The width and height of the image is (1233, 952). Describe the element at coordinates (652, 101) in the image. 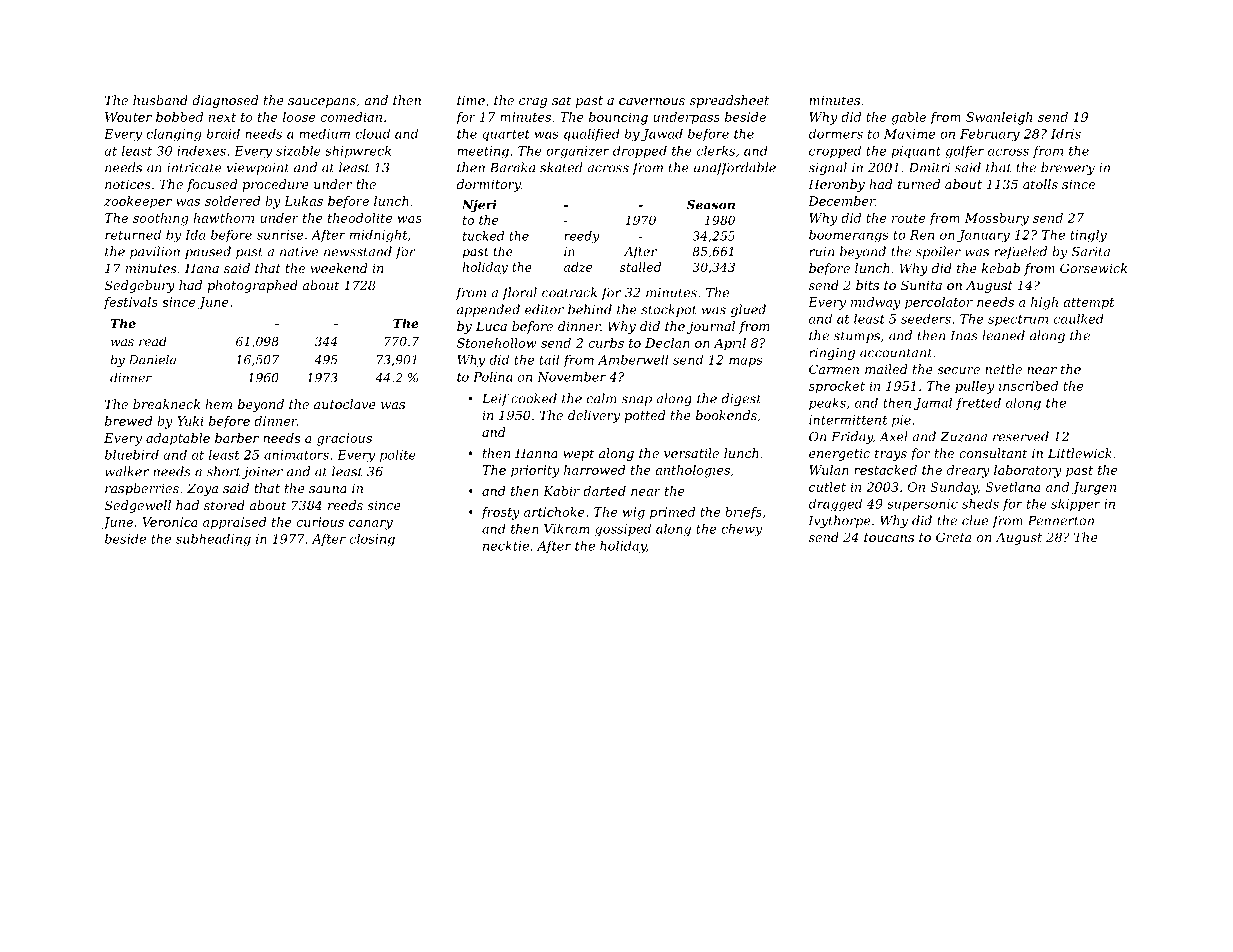

I see `cavernous` at that location.
